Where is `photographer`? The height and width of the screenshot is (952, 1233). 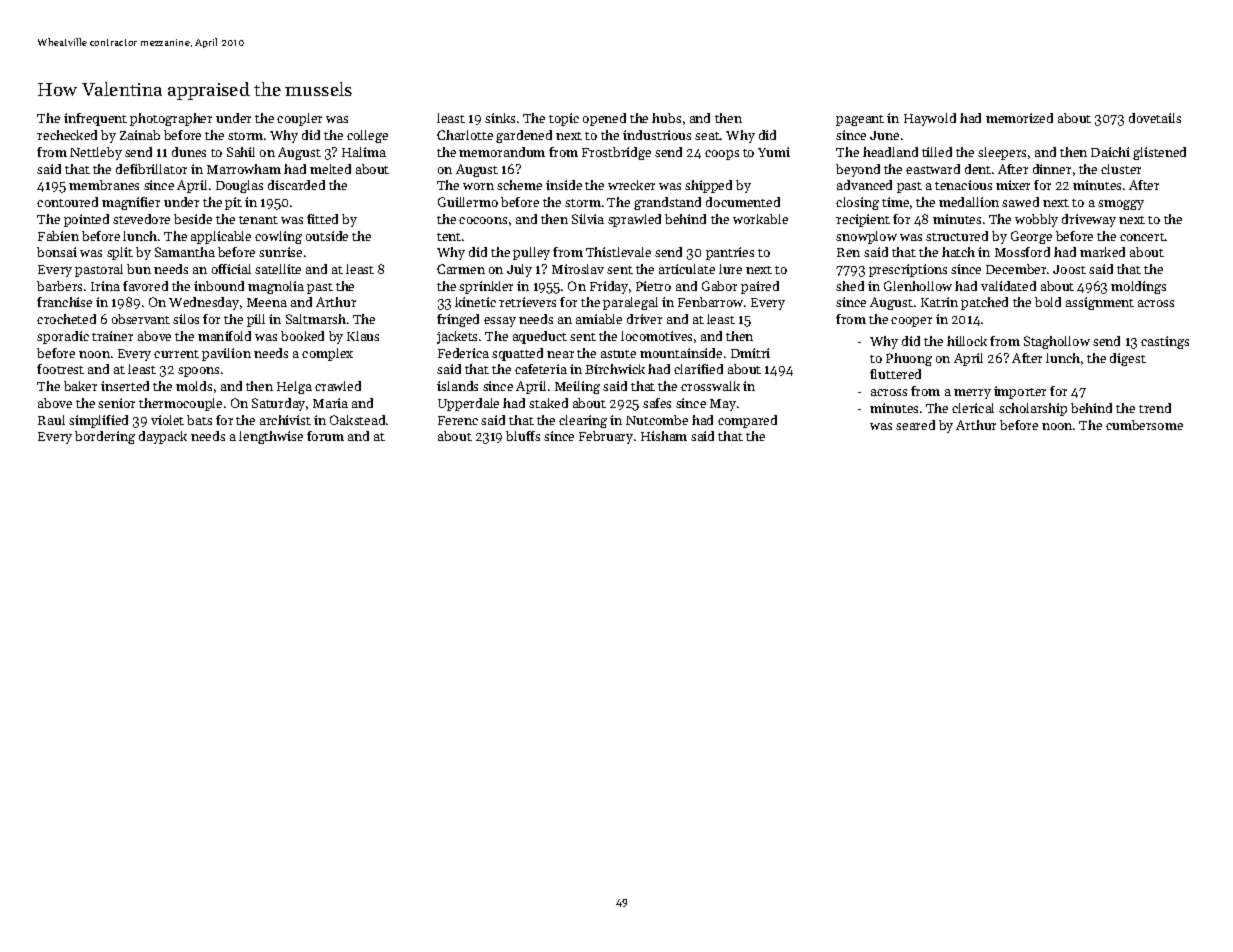 photographer is located at coordinates (171, 119).
